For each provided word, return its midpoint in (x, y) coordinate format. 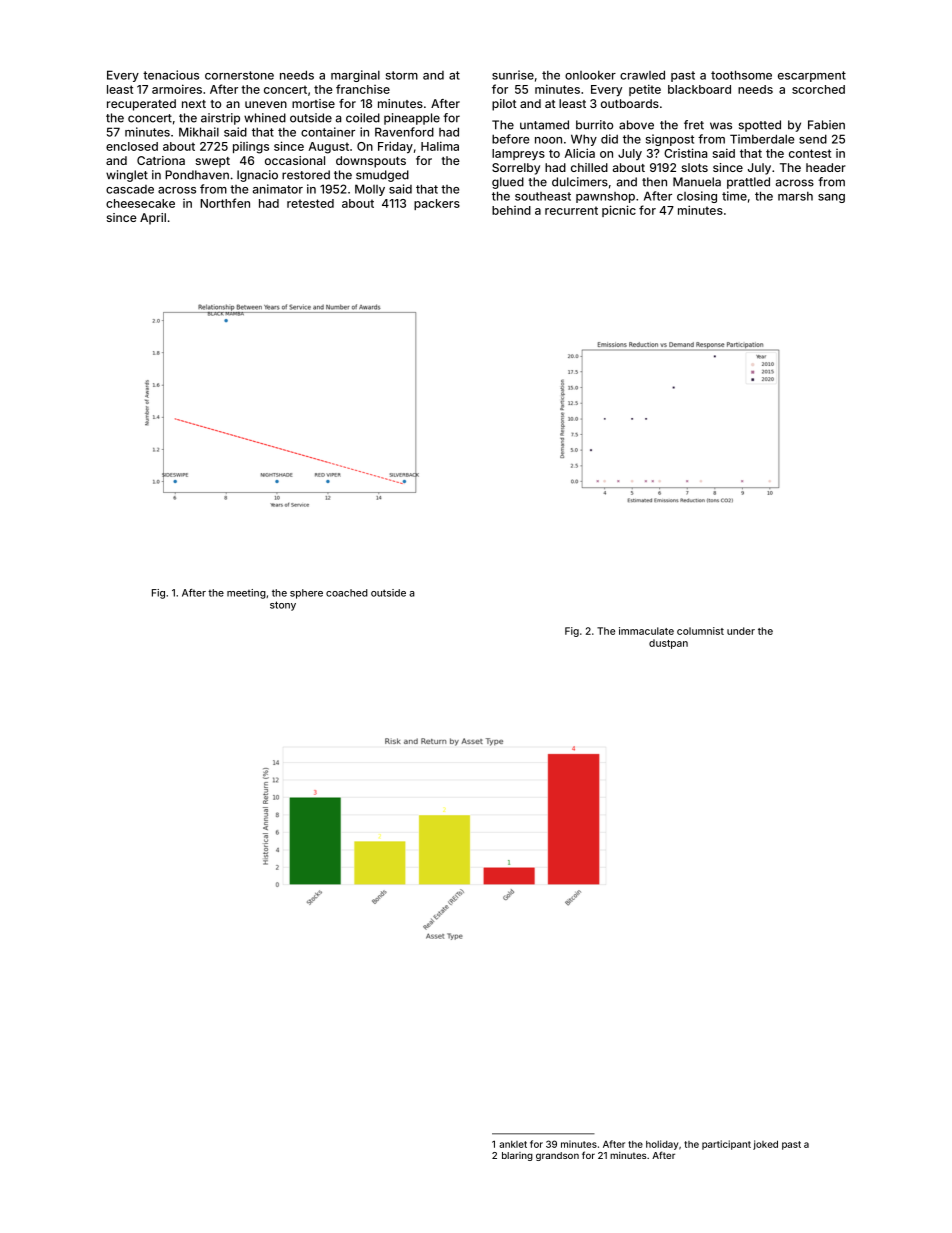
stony (283, 606)
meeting (246, 594)
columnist (700, 631)
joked (765, 1145)
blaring (517, 1156)
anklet (513, 1144)
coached (347, 593)
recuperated (141, 105)
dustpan (668, 644)
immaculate (646, 631)
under (741, 631)
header (826, 167)
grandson (557, 1156)
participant (726, 1145)
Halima (440, 146)
